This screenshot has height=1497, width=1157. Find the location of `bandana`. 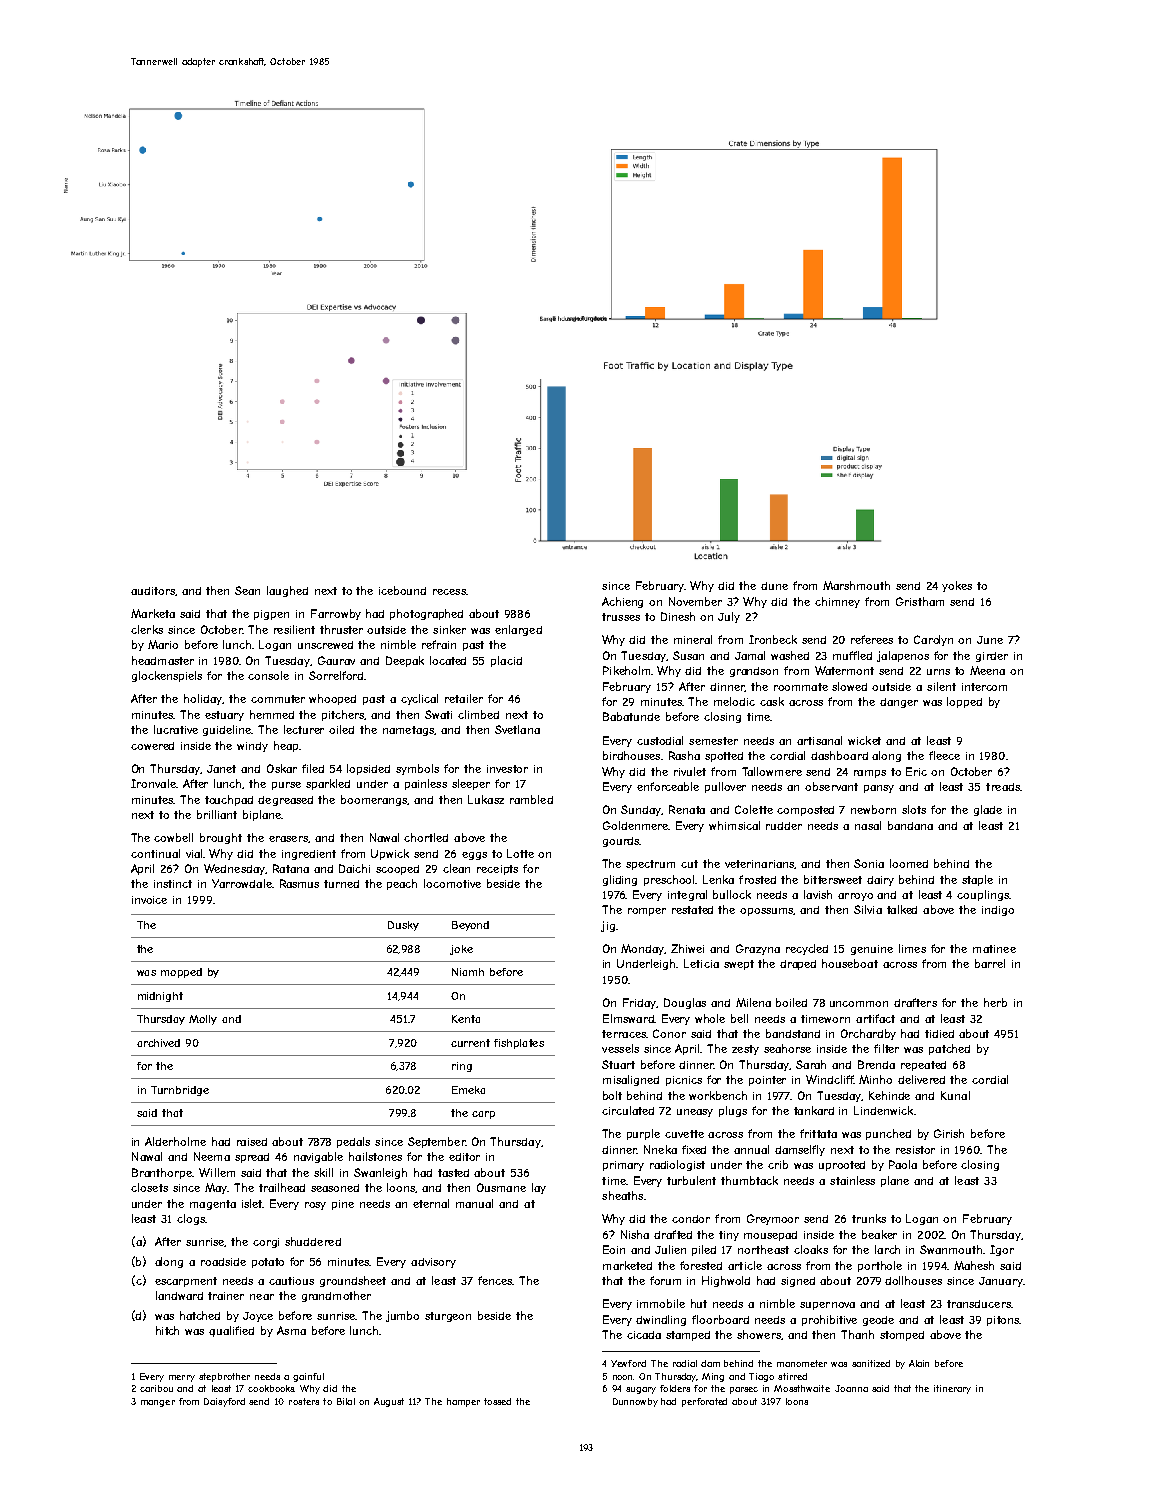

bandana is located at coordinates (910, 825).
